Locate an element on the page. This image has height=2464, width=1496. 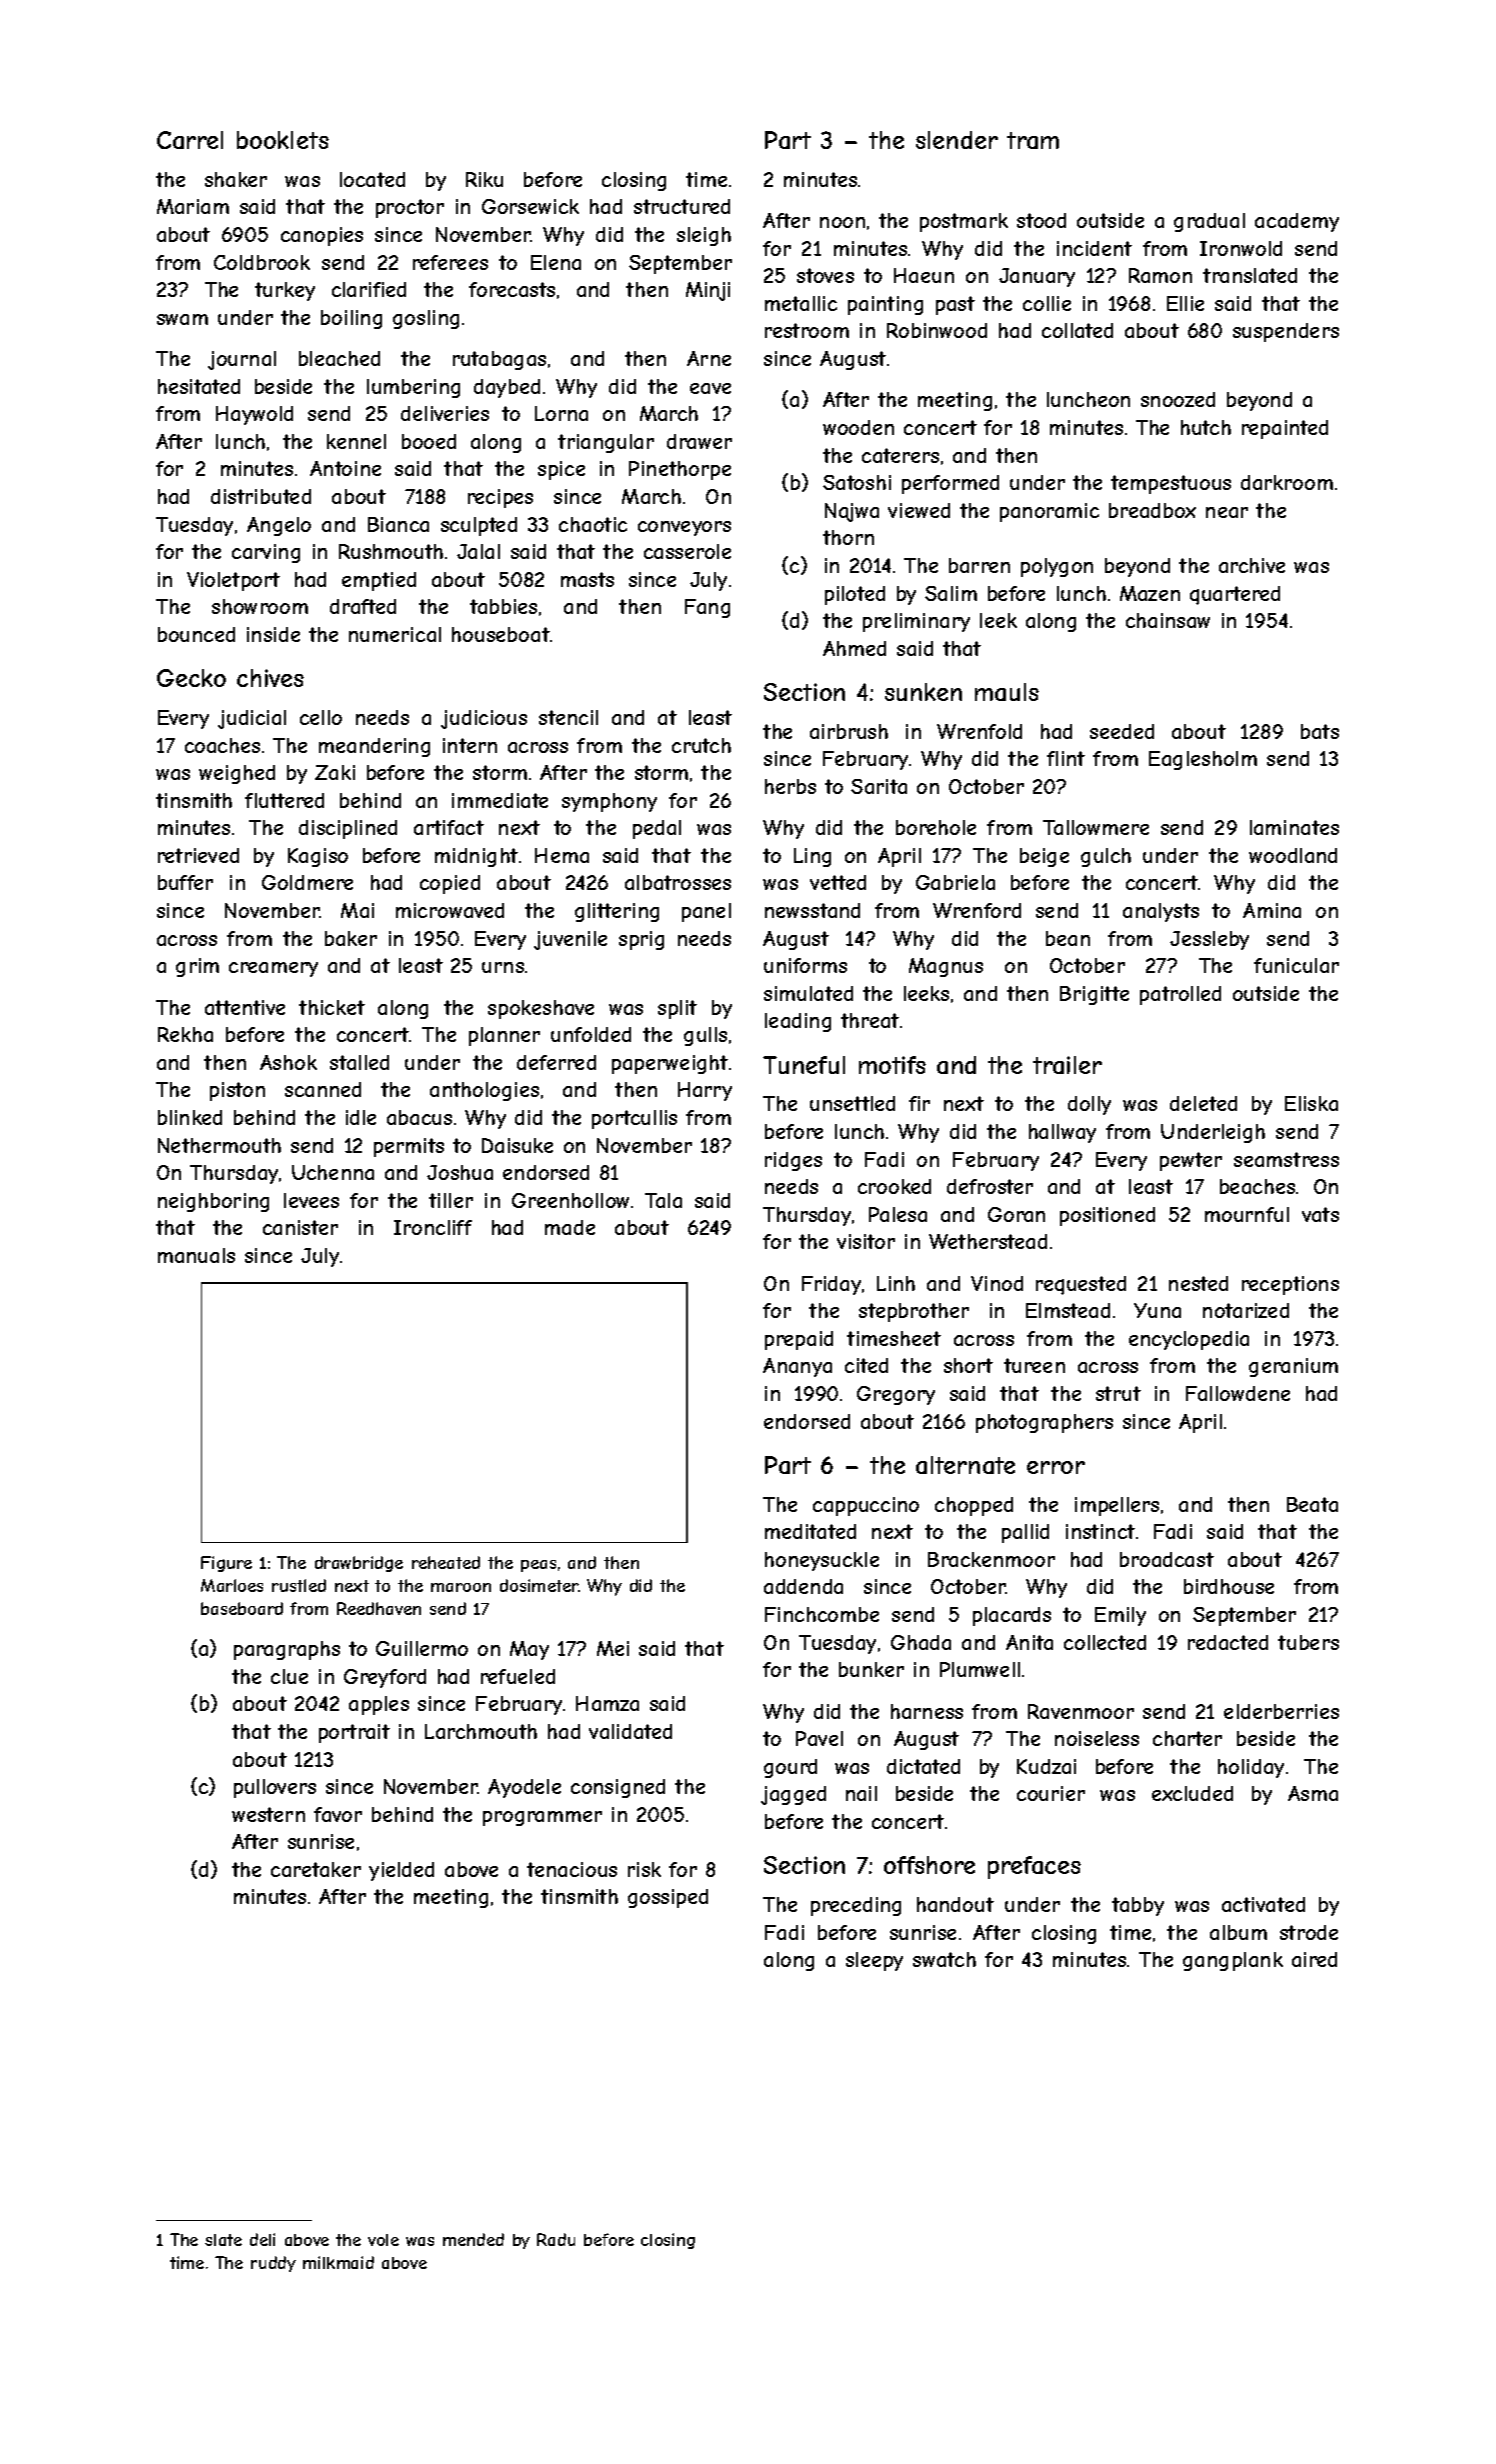
gourd is located at coordinates (790, 1768).
